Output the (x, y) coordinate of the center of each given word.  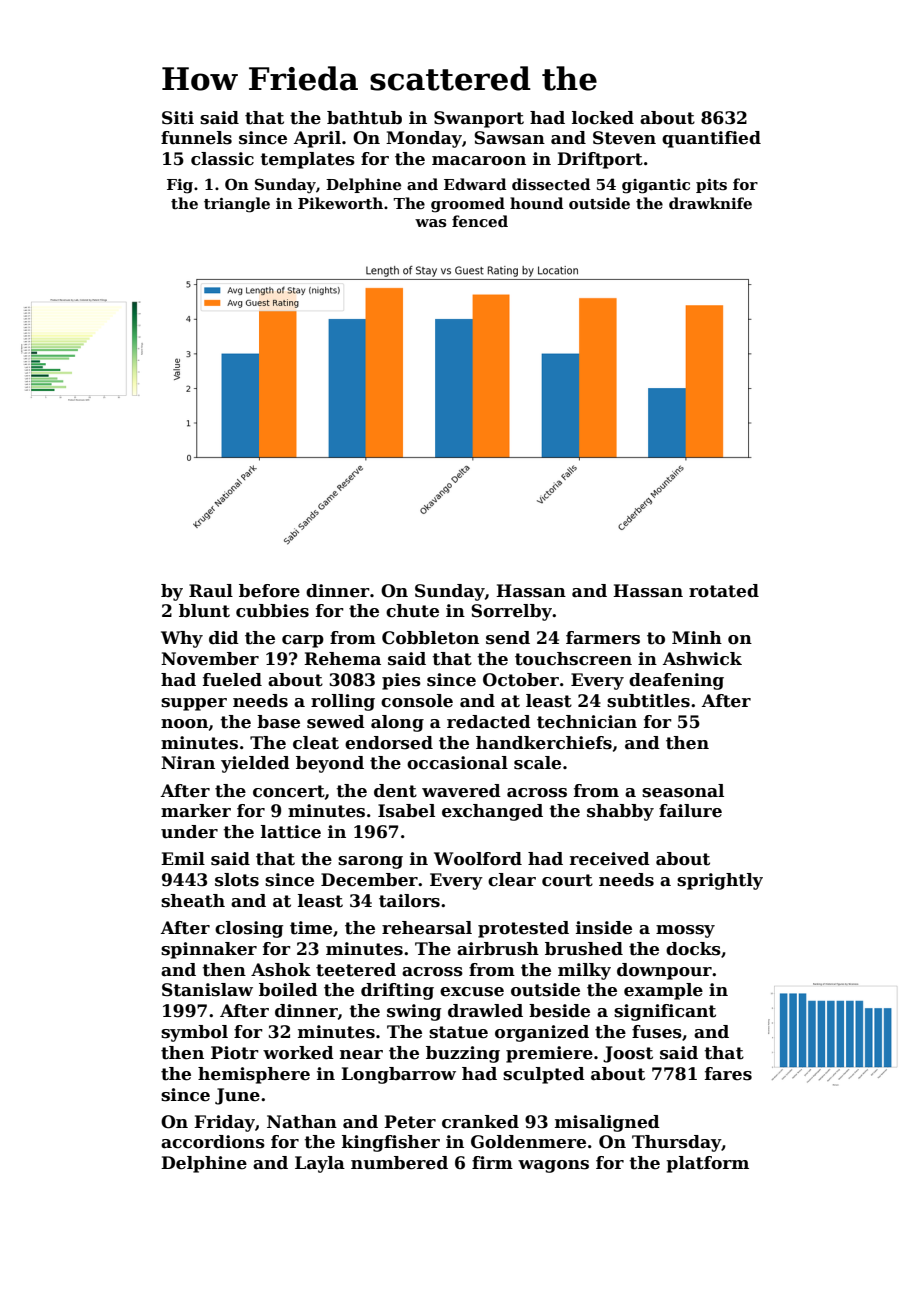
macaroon (479, 161)
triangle (237, 205)
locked (603, 118)
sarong (370, 862)
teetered (356, 970)
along (397, 723)
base (278, 722)
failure (690, 811)
